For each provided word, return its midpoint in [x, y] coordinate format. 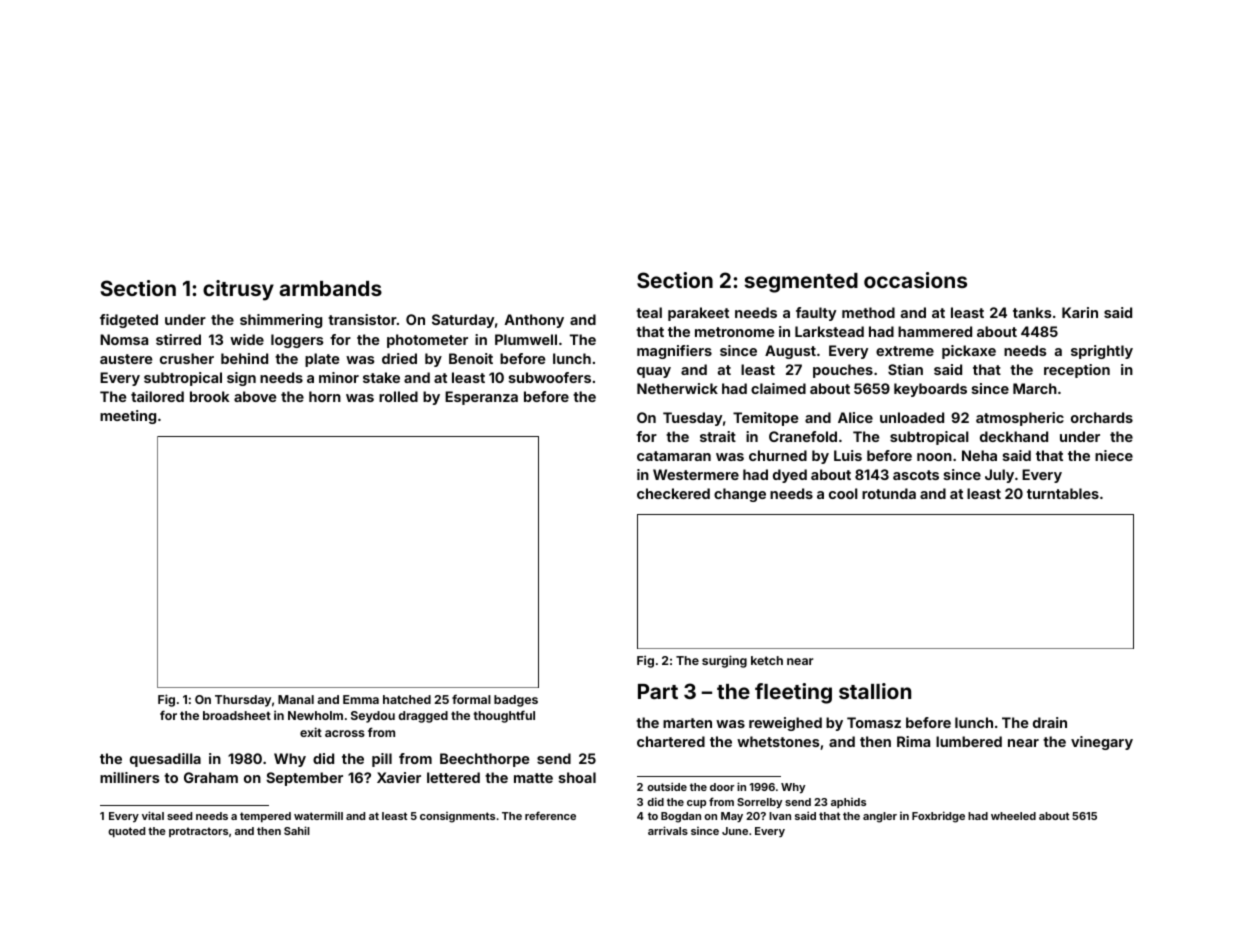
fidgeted [129, 321]
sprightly [1102, 352]
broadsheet [237, 715]
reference [550, 815]
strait [718, 436]
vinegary [1102, 743]
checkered [673, 493]
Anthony [534, 321]
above [255, 396]
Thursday [243, 701]
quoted [126, 832]
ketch [767, 660]
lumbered [969, 741]
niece [1114, 455]
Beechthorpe [485, 760]
